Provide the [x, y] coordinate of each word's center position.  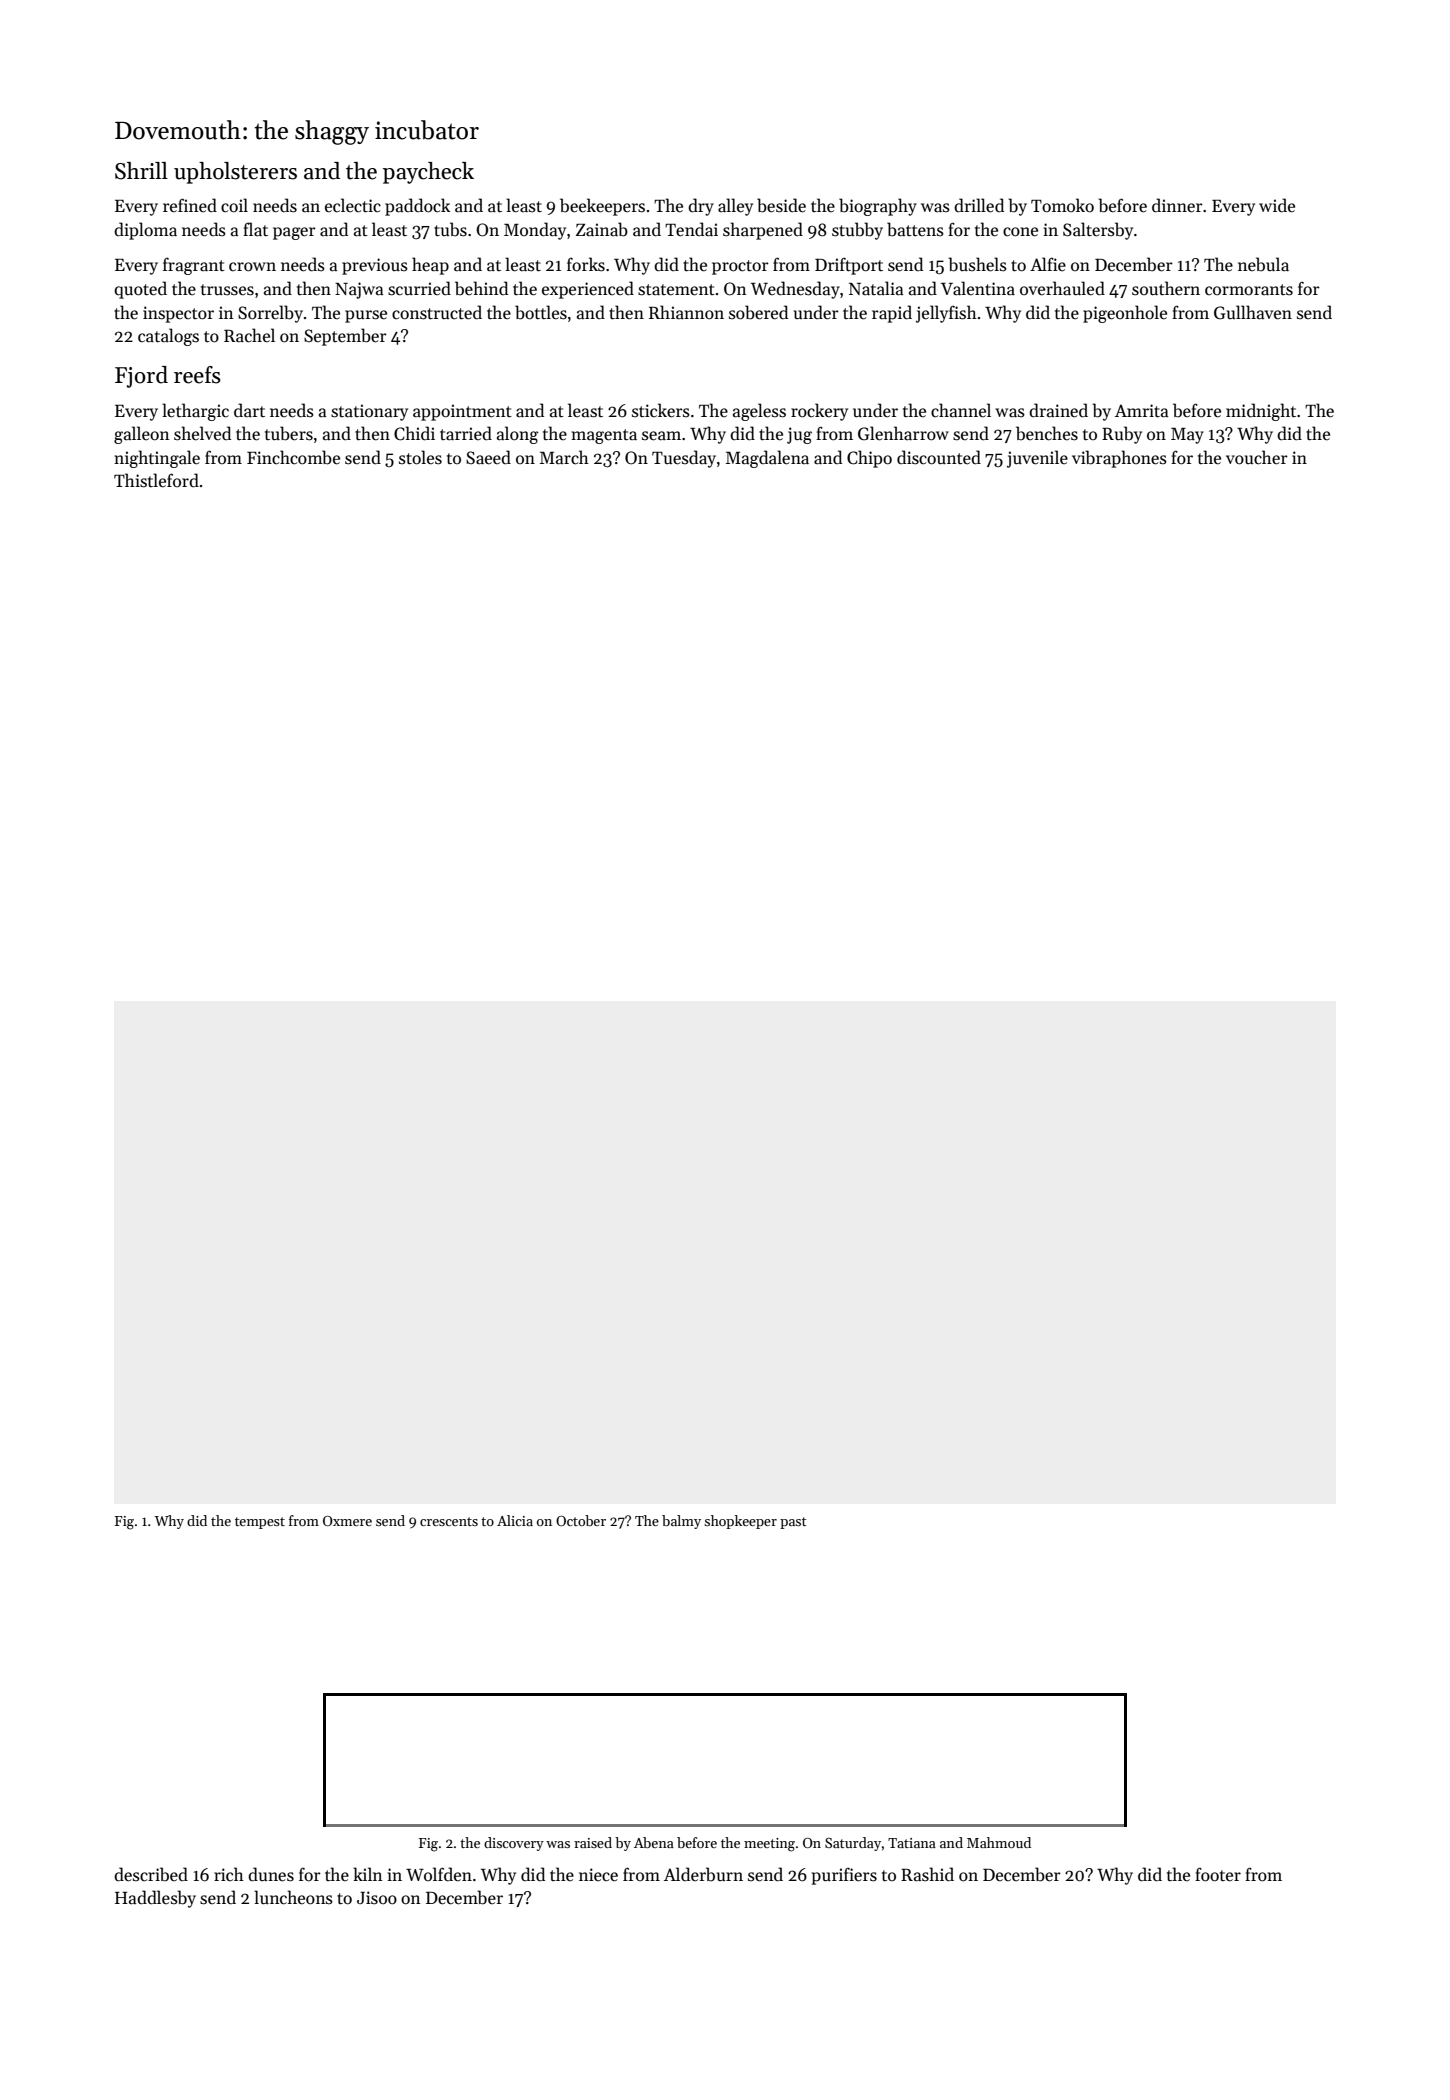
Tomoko [1062, 205]
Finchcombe [293, 457]
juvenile [1037, 459]
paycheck [428, 173]
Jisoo [377, 1898]
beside [781, 205]
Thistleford [156, 480]
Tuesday [684, 459]
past [793, 1523]
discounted [939, 457]
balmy [681, 1522]
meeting [769, 1845]
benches [1047, 433]
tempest [260, 1523]
